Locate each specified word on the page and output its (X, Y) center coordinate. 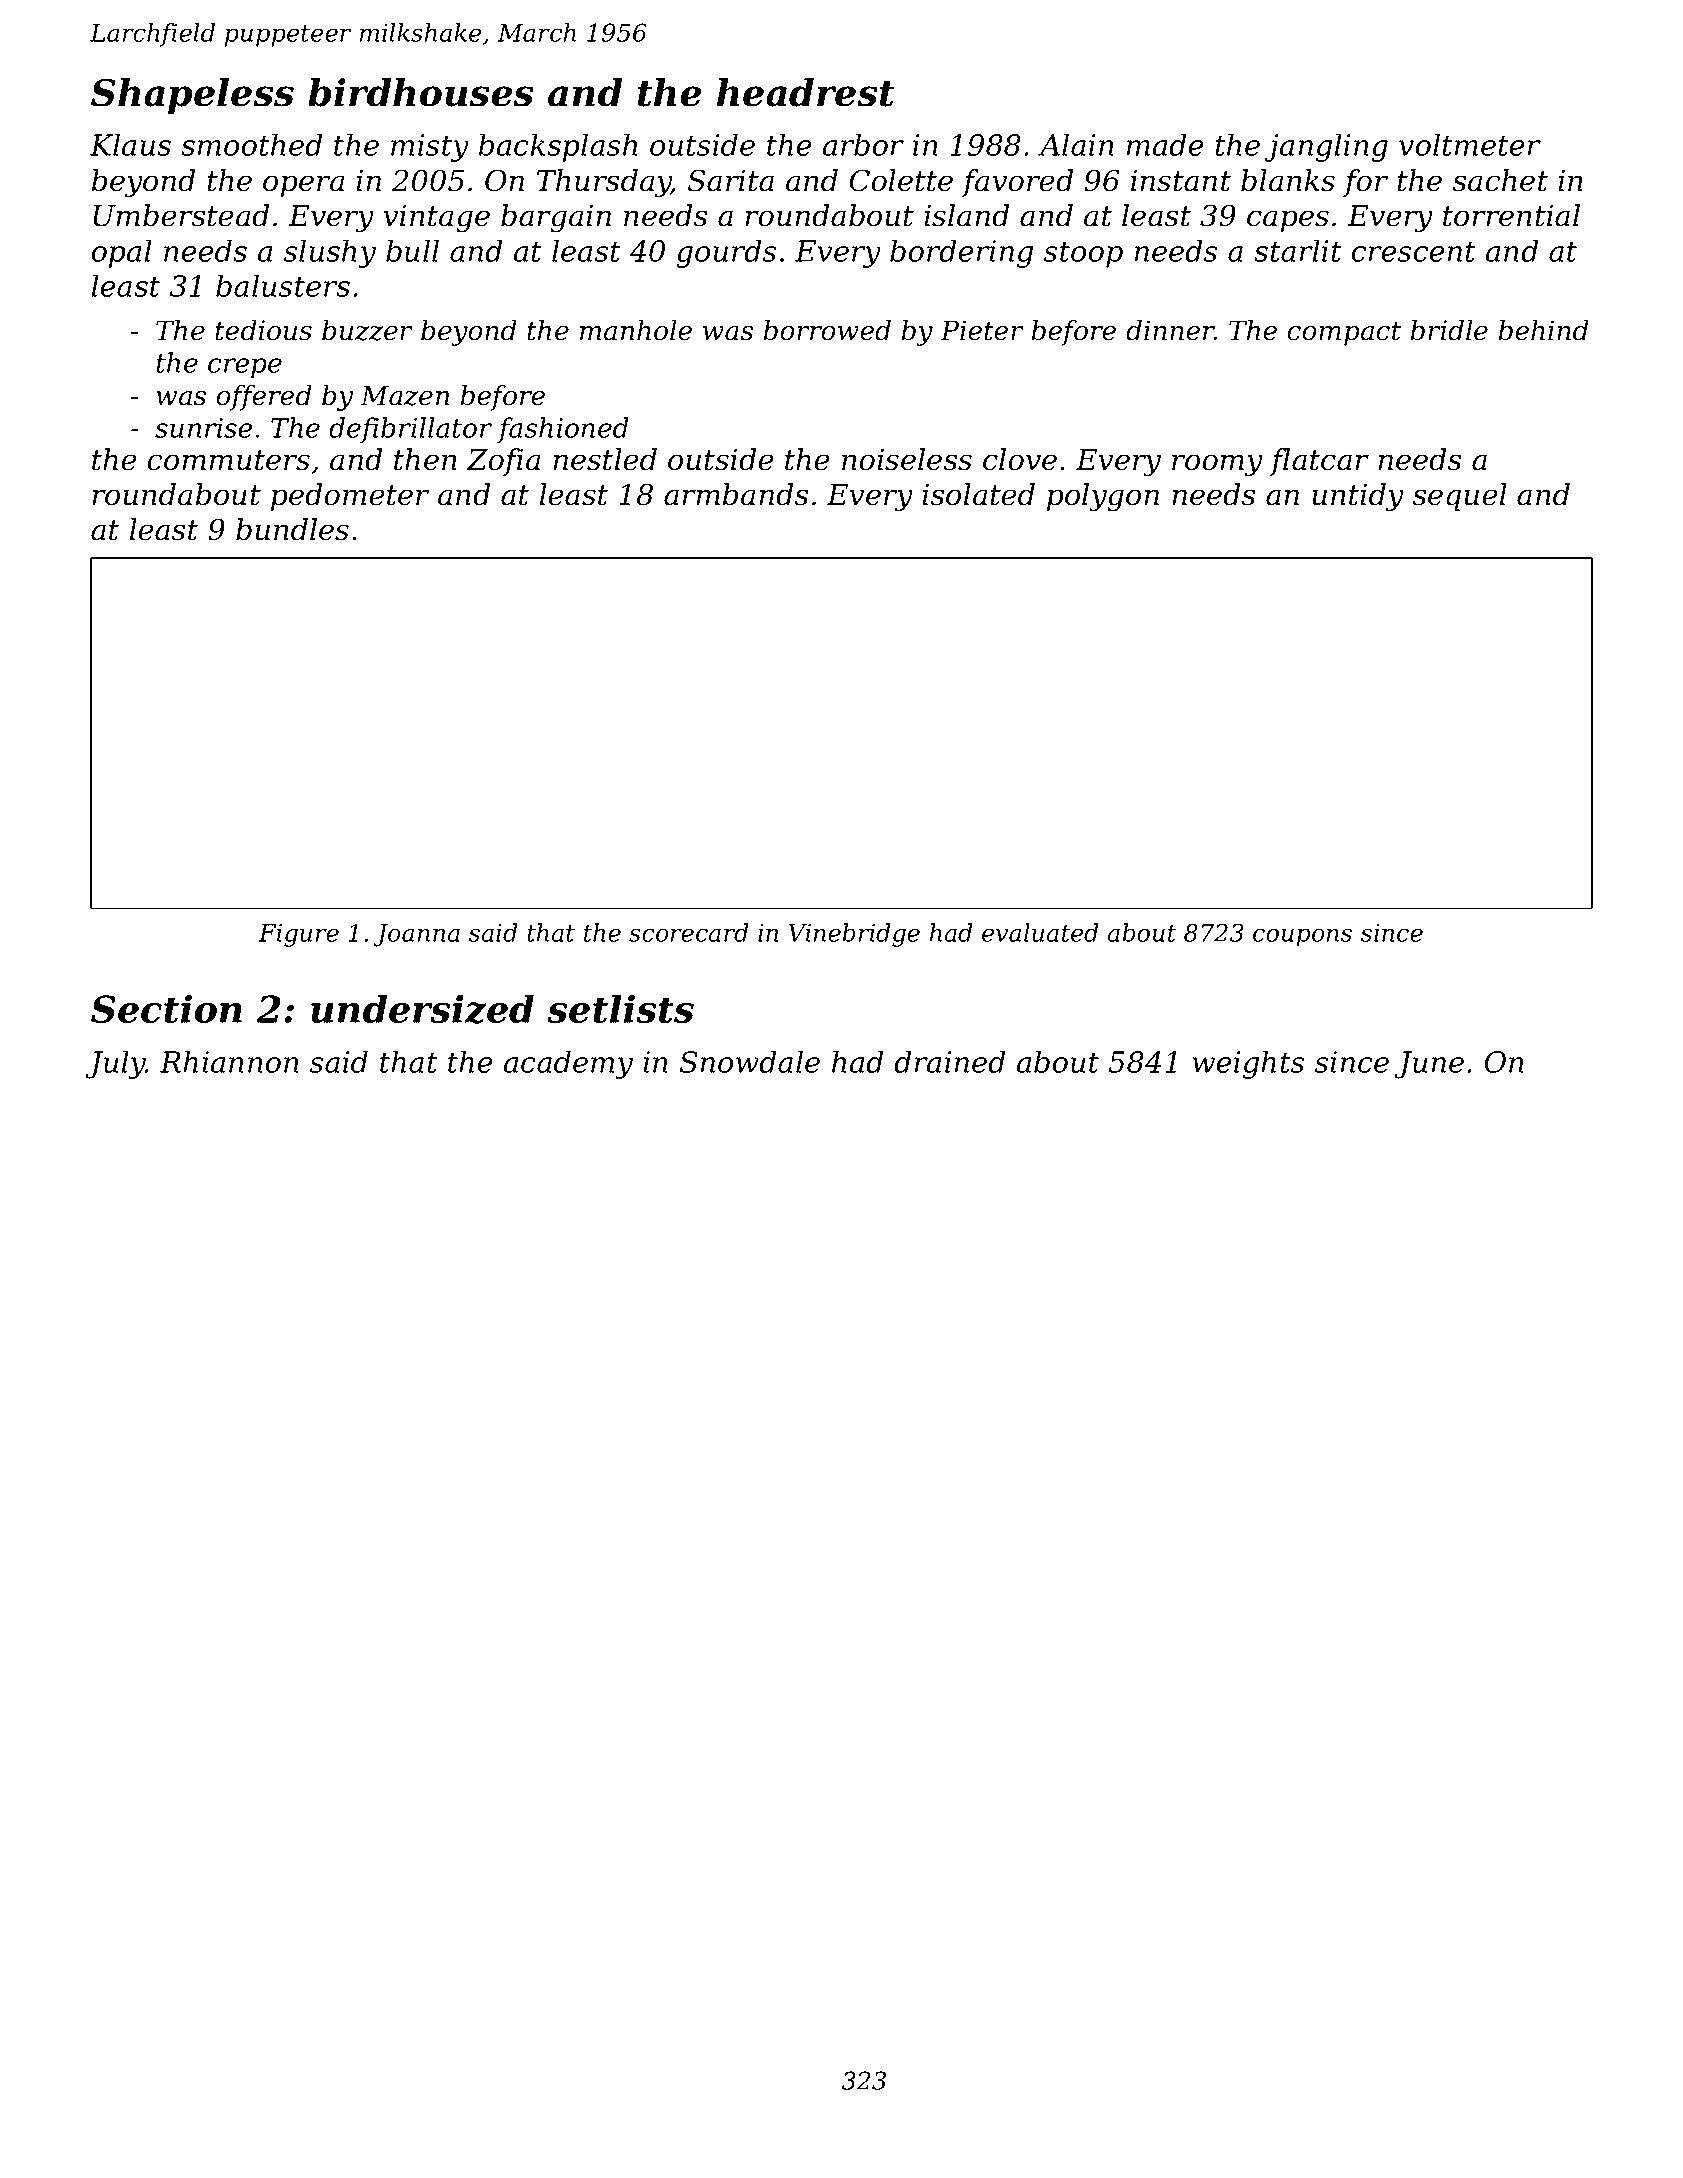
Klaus (130, 144)
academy (568, 1064)
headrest (806, 92)
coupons (1302, 937)
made (1165, 144)
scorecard (688, 932)
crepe (245, 368)
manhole (636, 330)
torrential (1511, 215)
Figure (299, 935)
